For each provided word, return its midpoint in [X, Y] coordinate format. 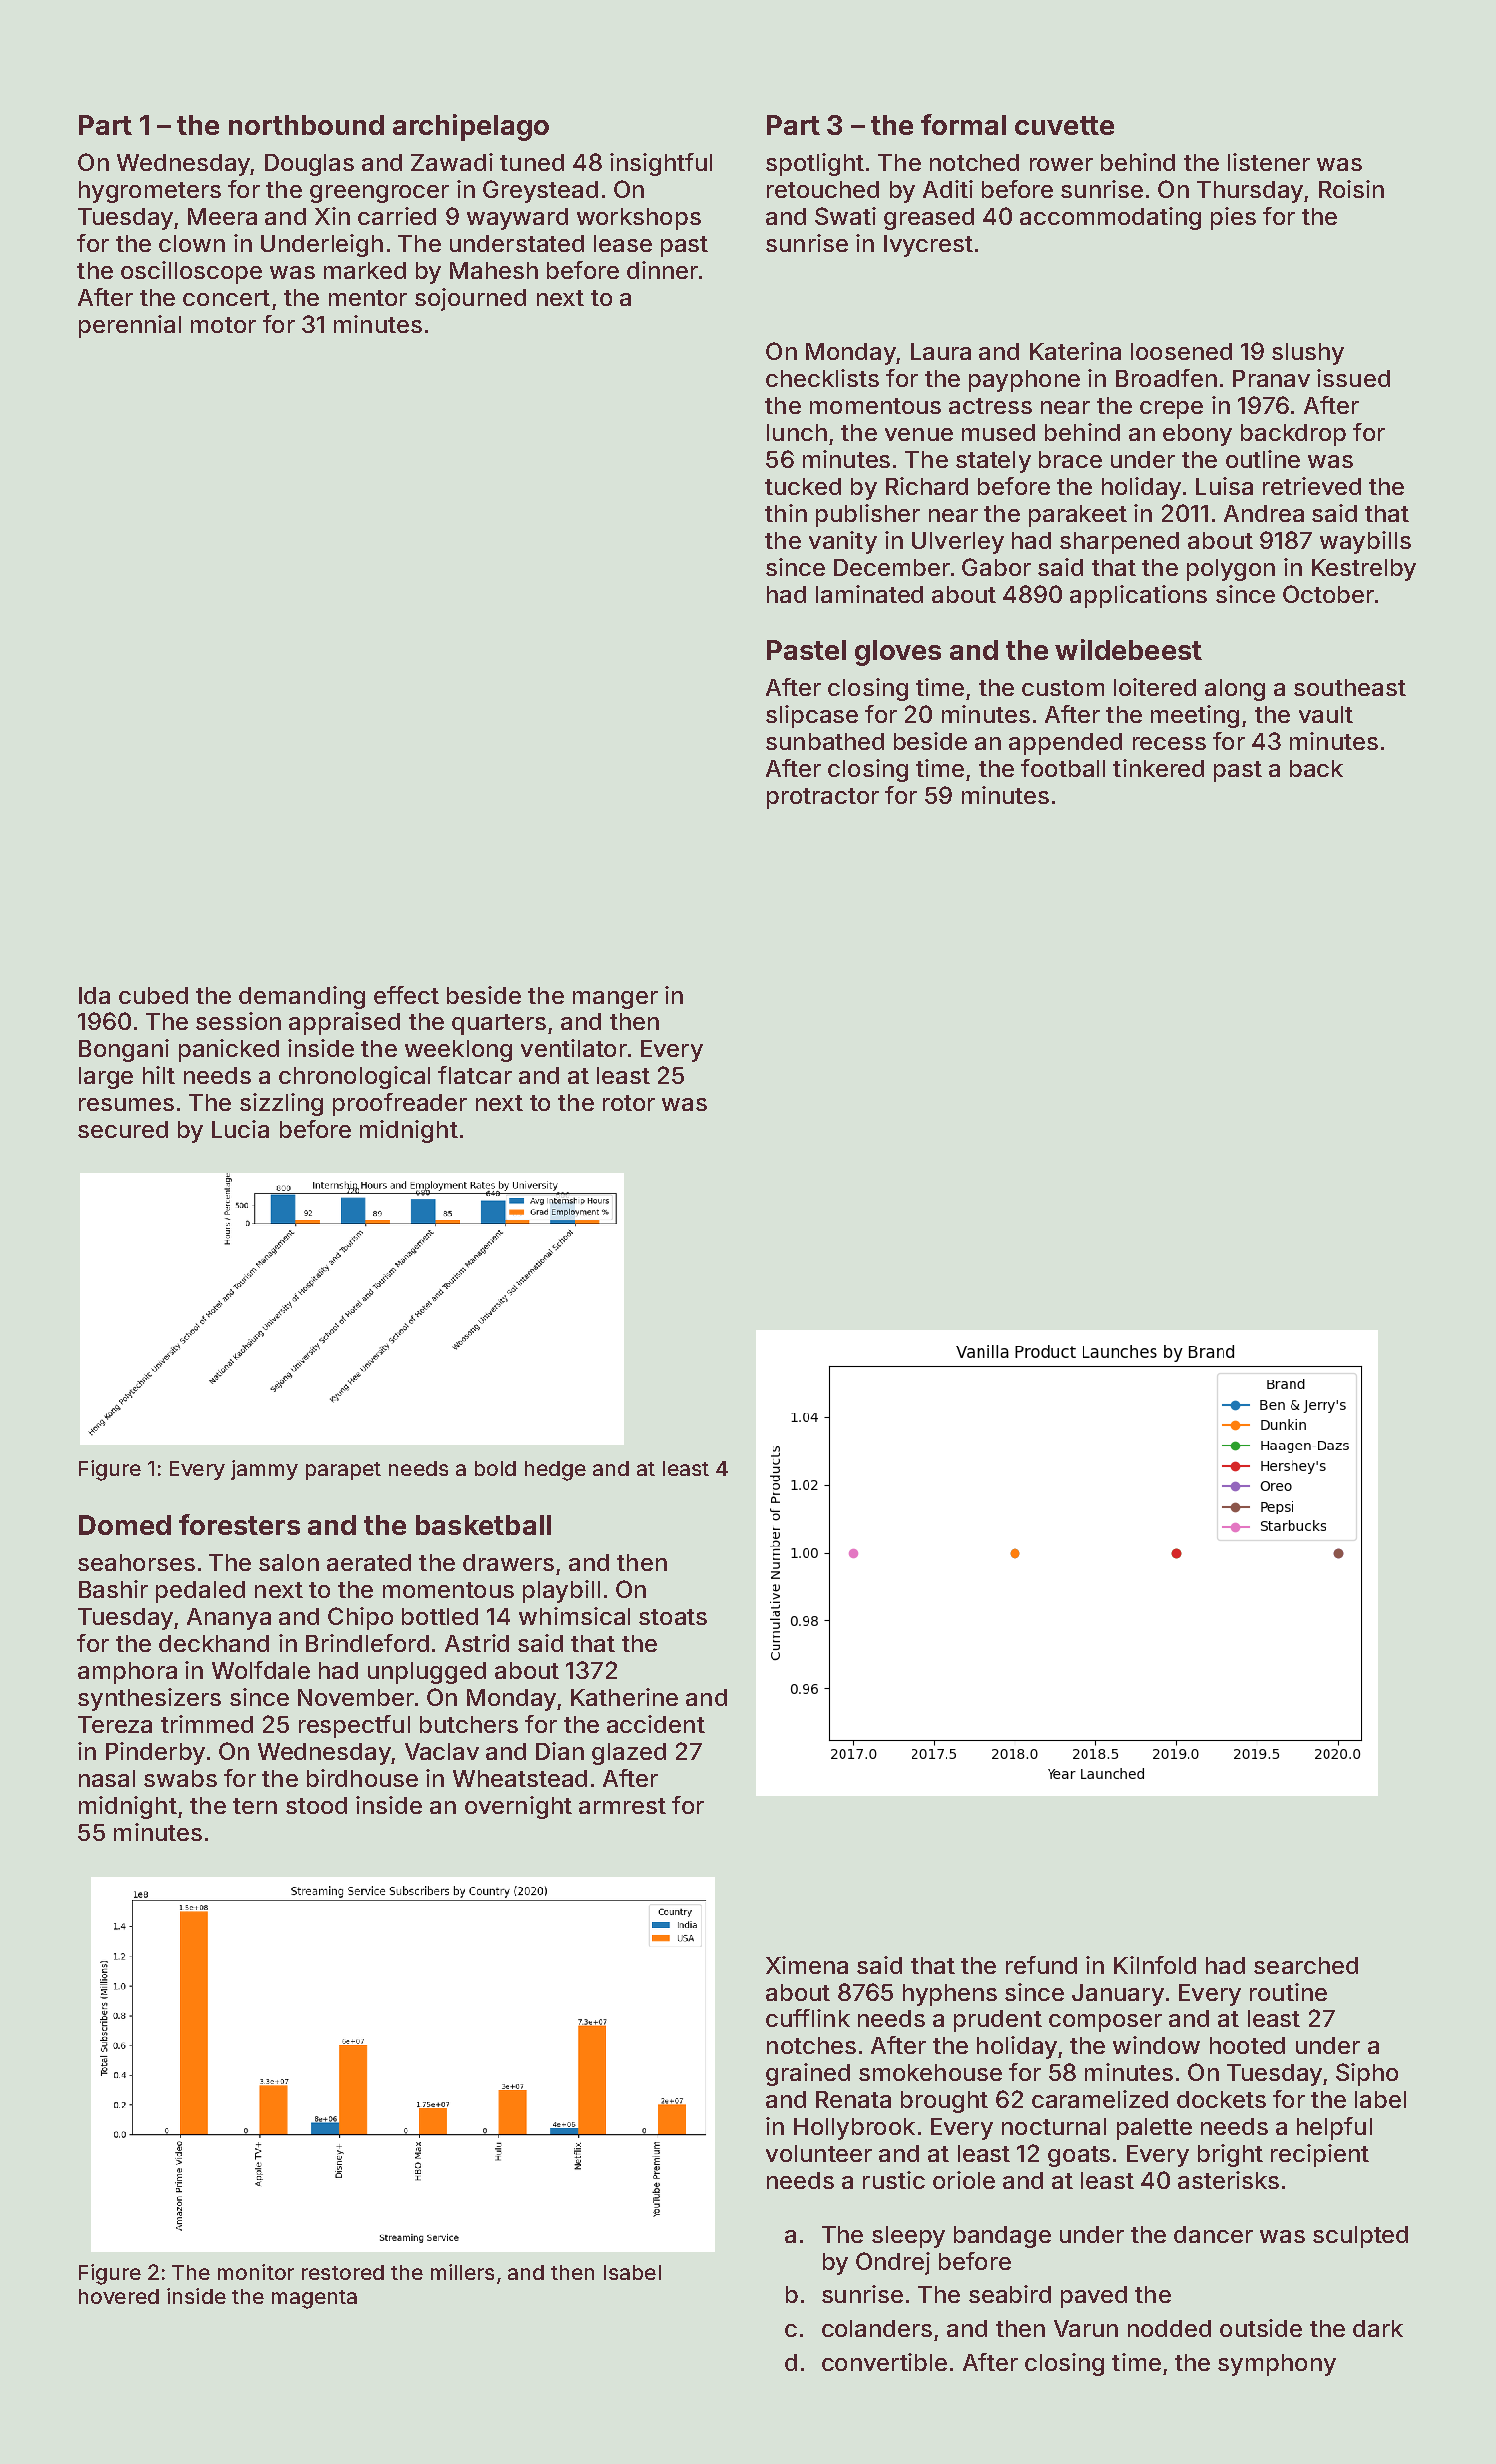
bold [495, 1468]
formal [963, 124]
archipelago [471, 127]
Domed [125, 1525]
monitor [256, 2272]
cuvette [1064, 125]
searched [1306, 1965]
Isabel [632, 2272]
